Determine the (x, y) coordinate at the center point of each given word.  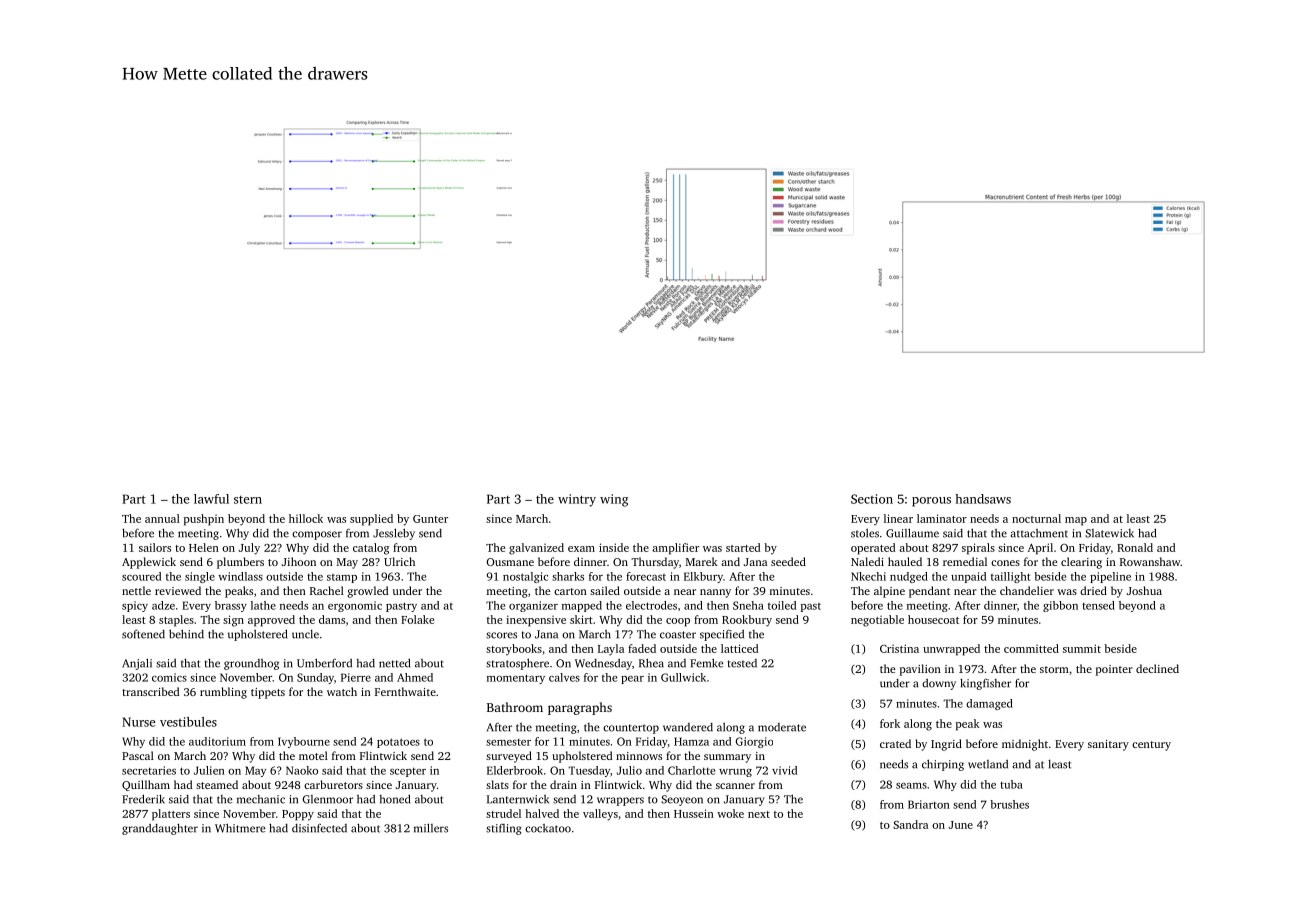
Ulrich (399, 561)
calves (564, 677)
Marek (702, 561)
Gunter (430, 519)
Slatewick (1109, 533)
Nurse (138, 722)
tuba (1011, 784)
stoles (865, 533)
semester (508, 742)
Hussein (694, 813)
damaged (989, 704)
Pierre (356, 677)
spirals (978, 549)
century (1151, 746)
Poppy (298, 815)
